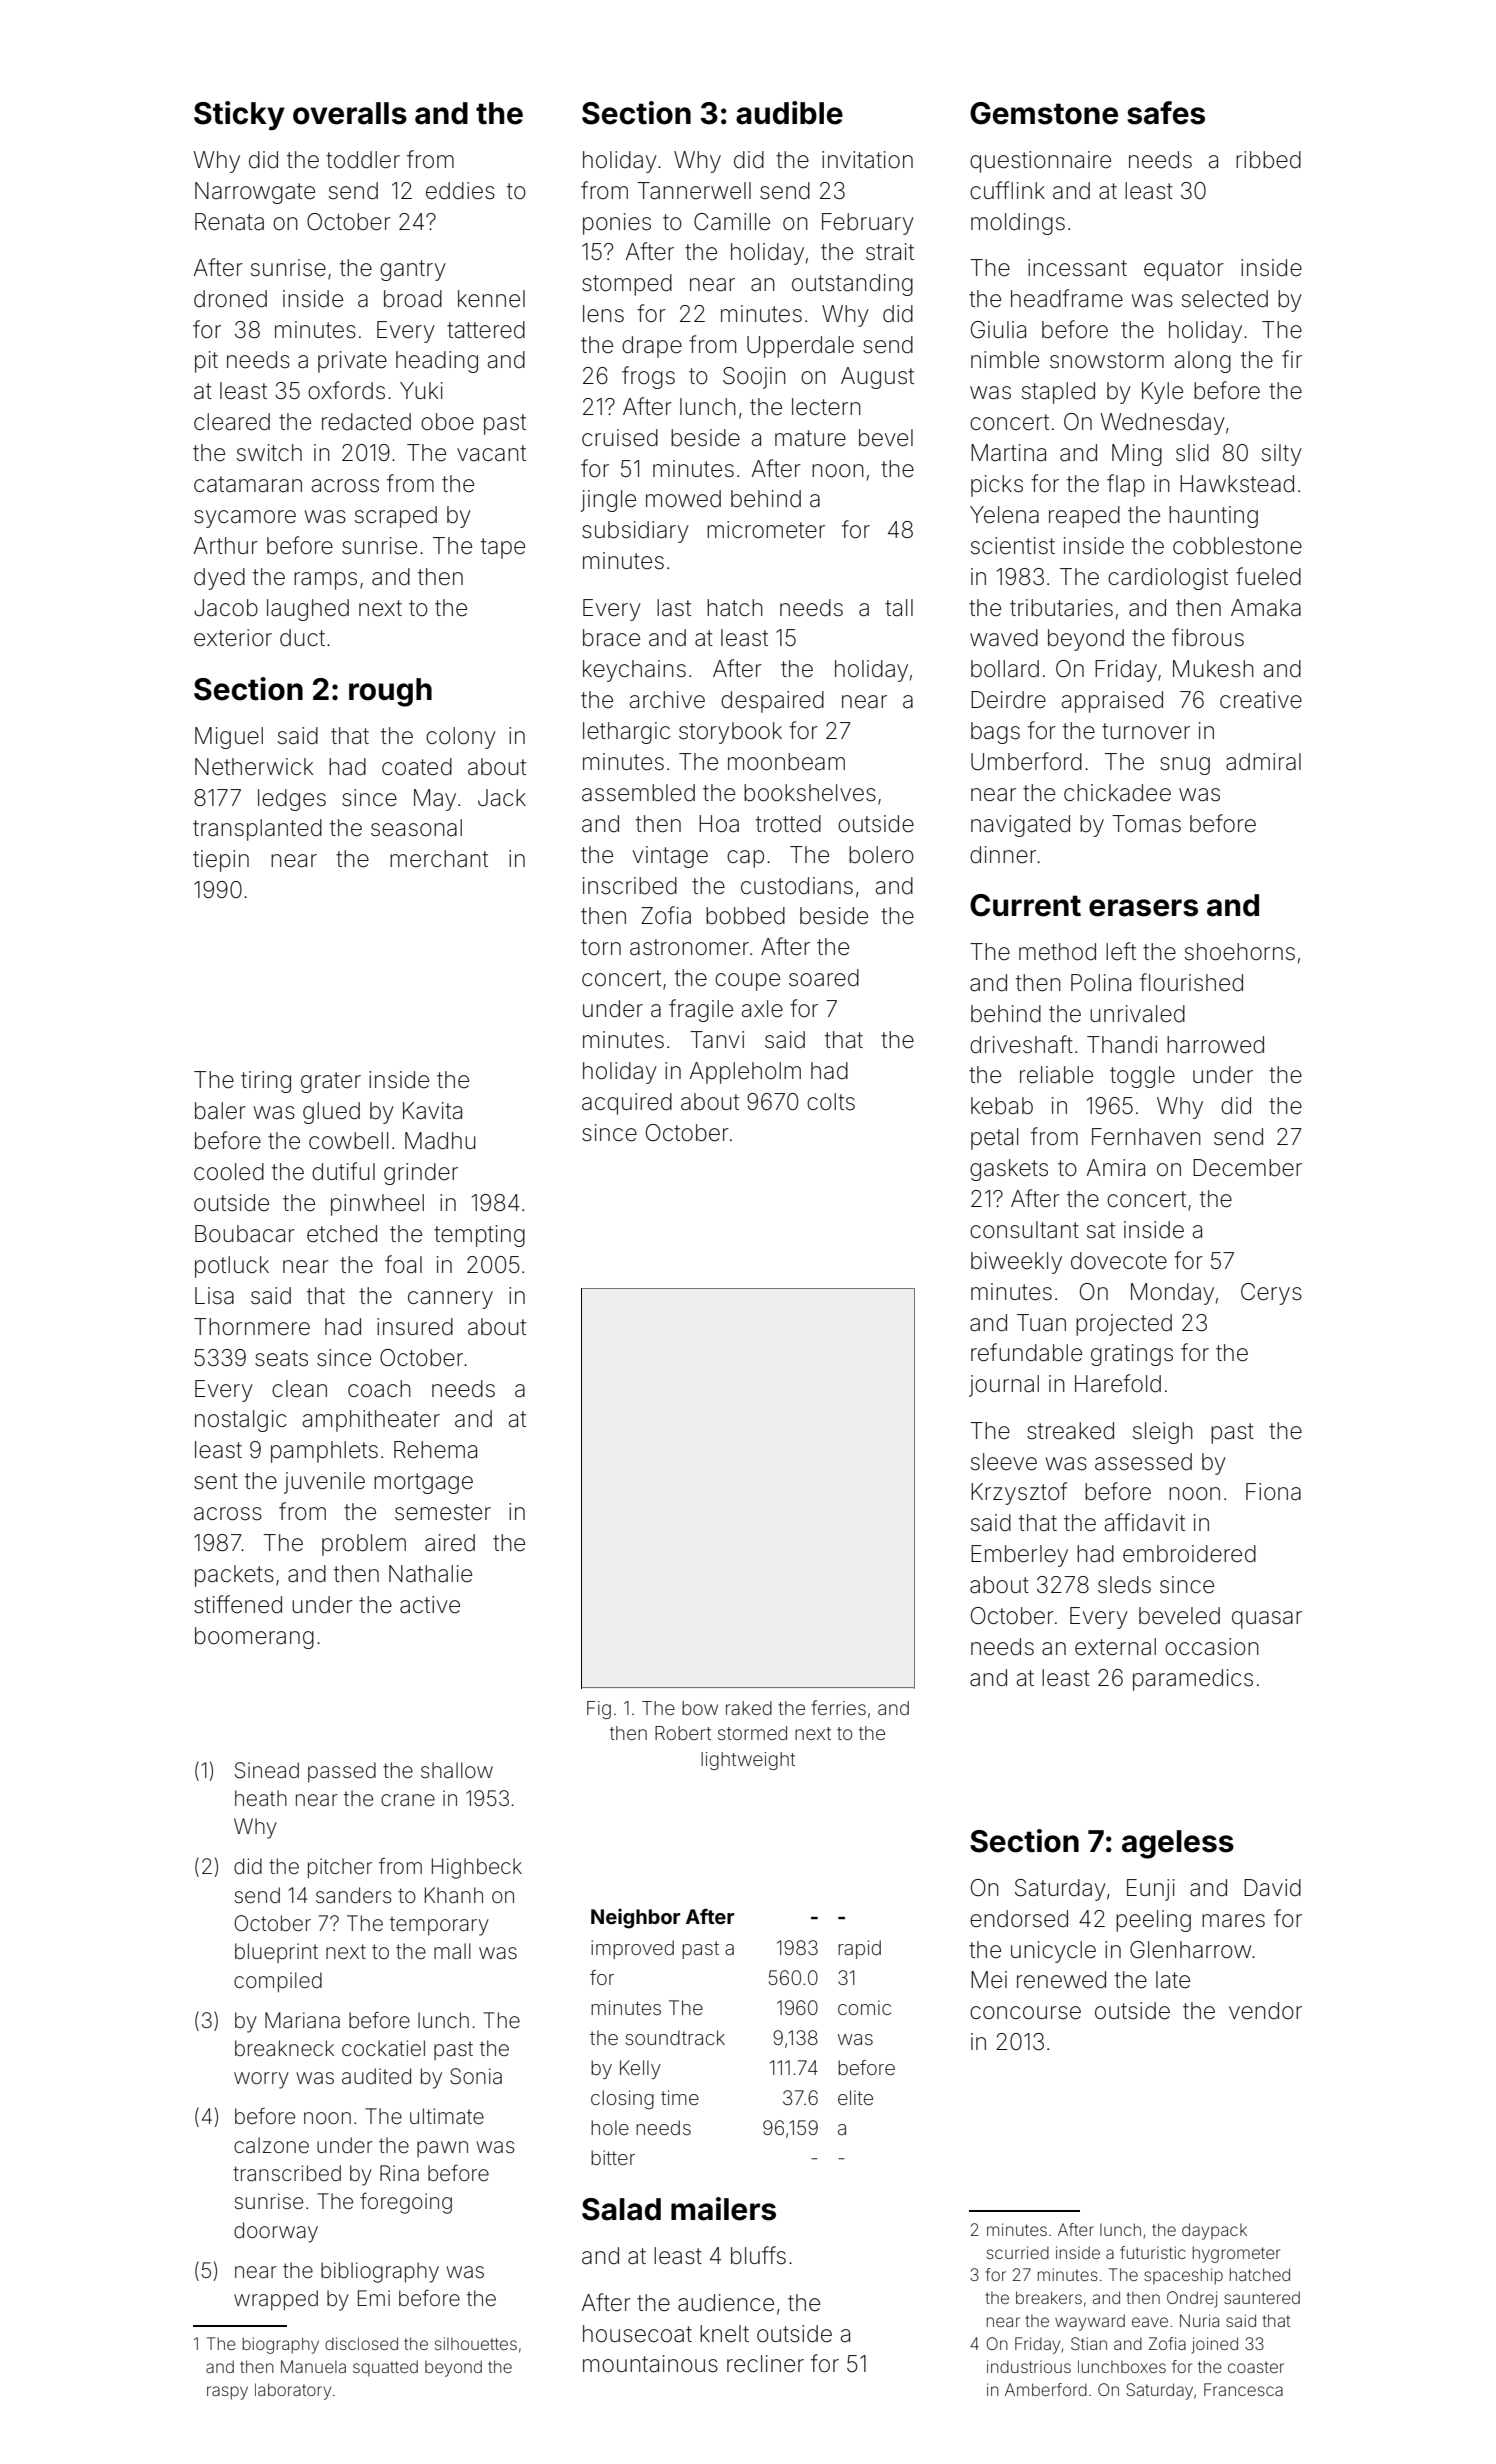  I want to click on overalls, so click(350, 113).
